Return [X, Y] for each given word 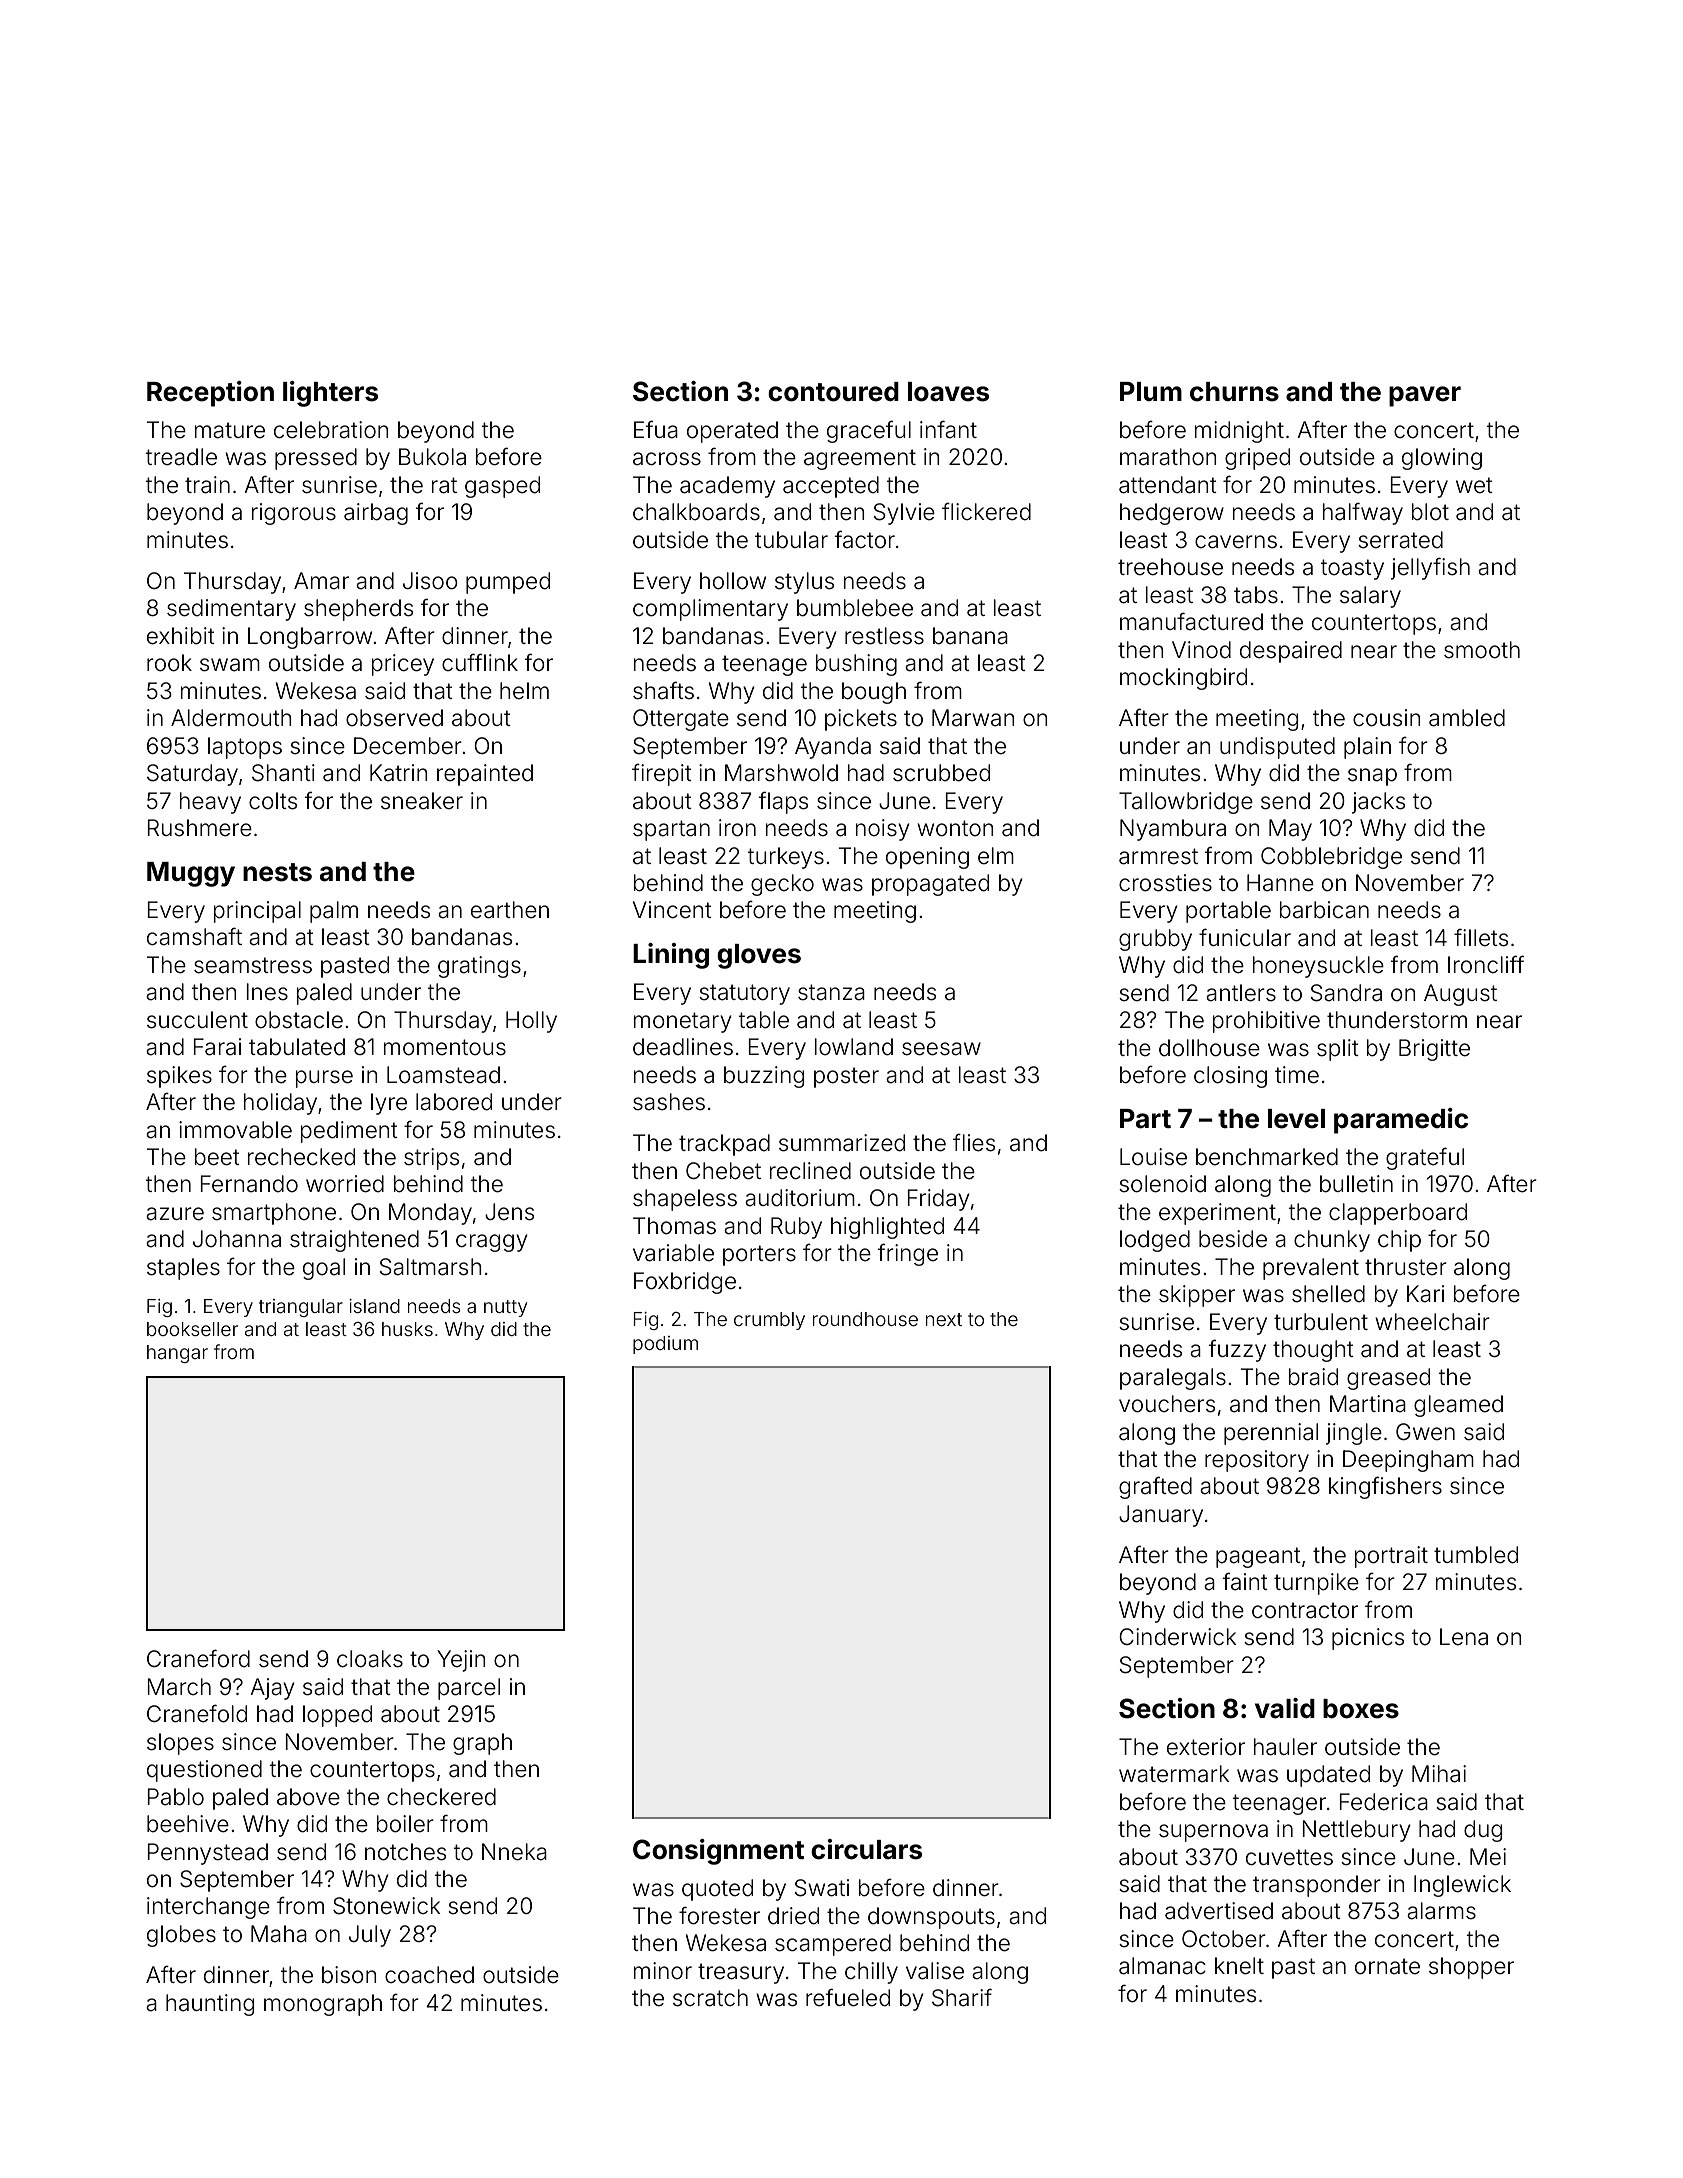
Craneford [198, 1658]
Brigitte [1434, 1050]
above [308, 1797]
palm [334, 912]
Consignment [718, 1852]
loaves [948, 392]
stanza [831, 992]
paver [1425, 396]
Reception [210, 394]
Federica [1384, 1802]
